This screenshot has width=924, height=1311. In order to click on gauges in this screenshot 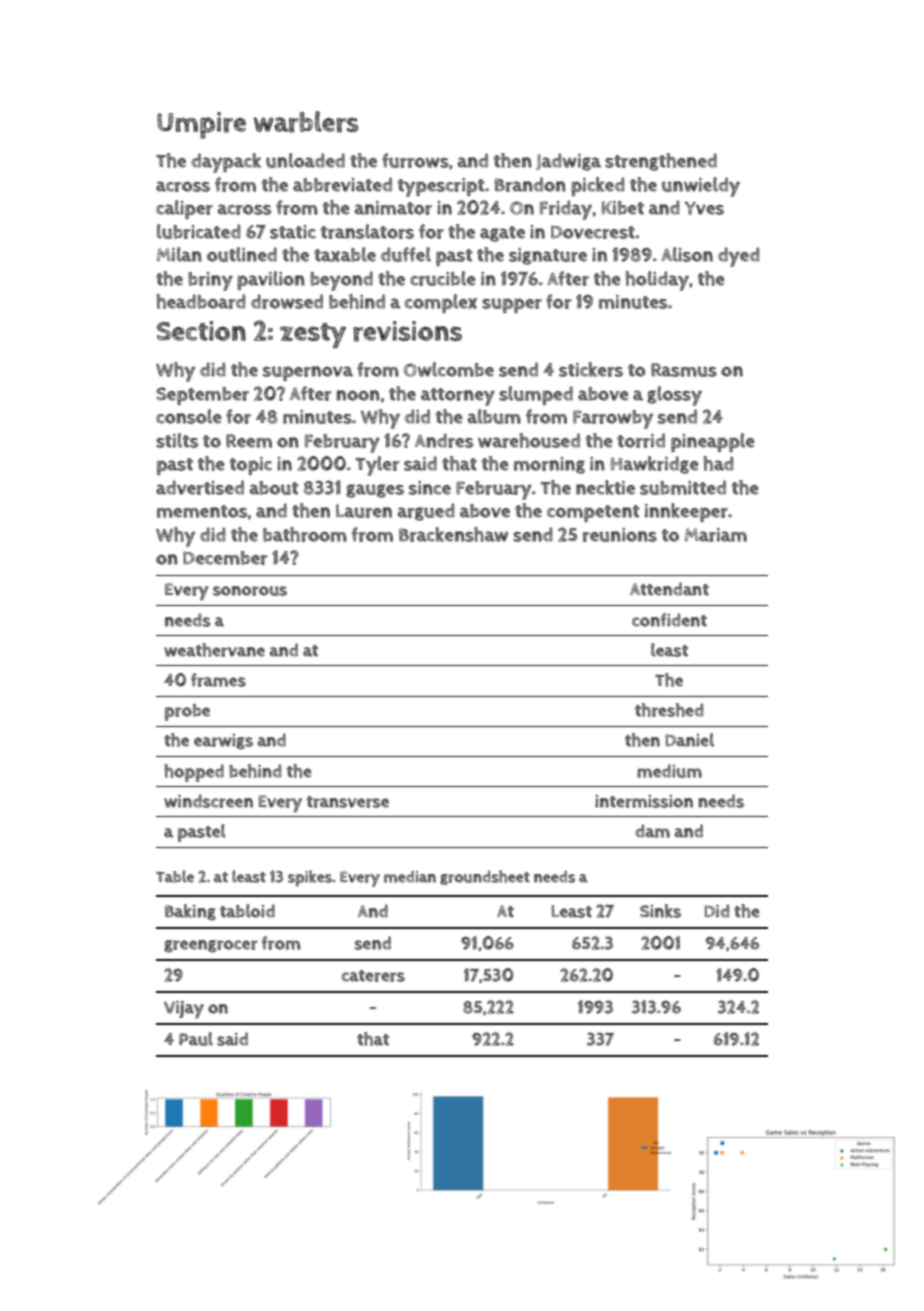, I will do `click(375, 491)`.
